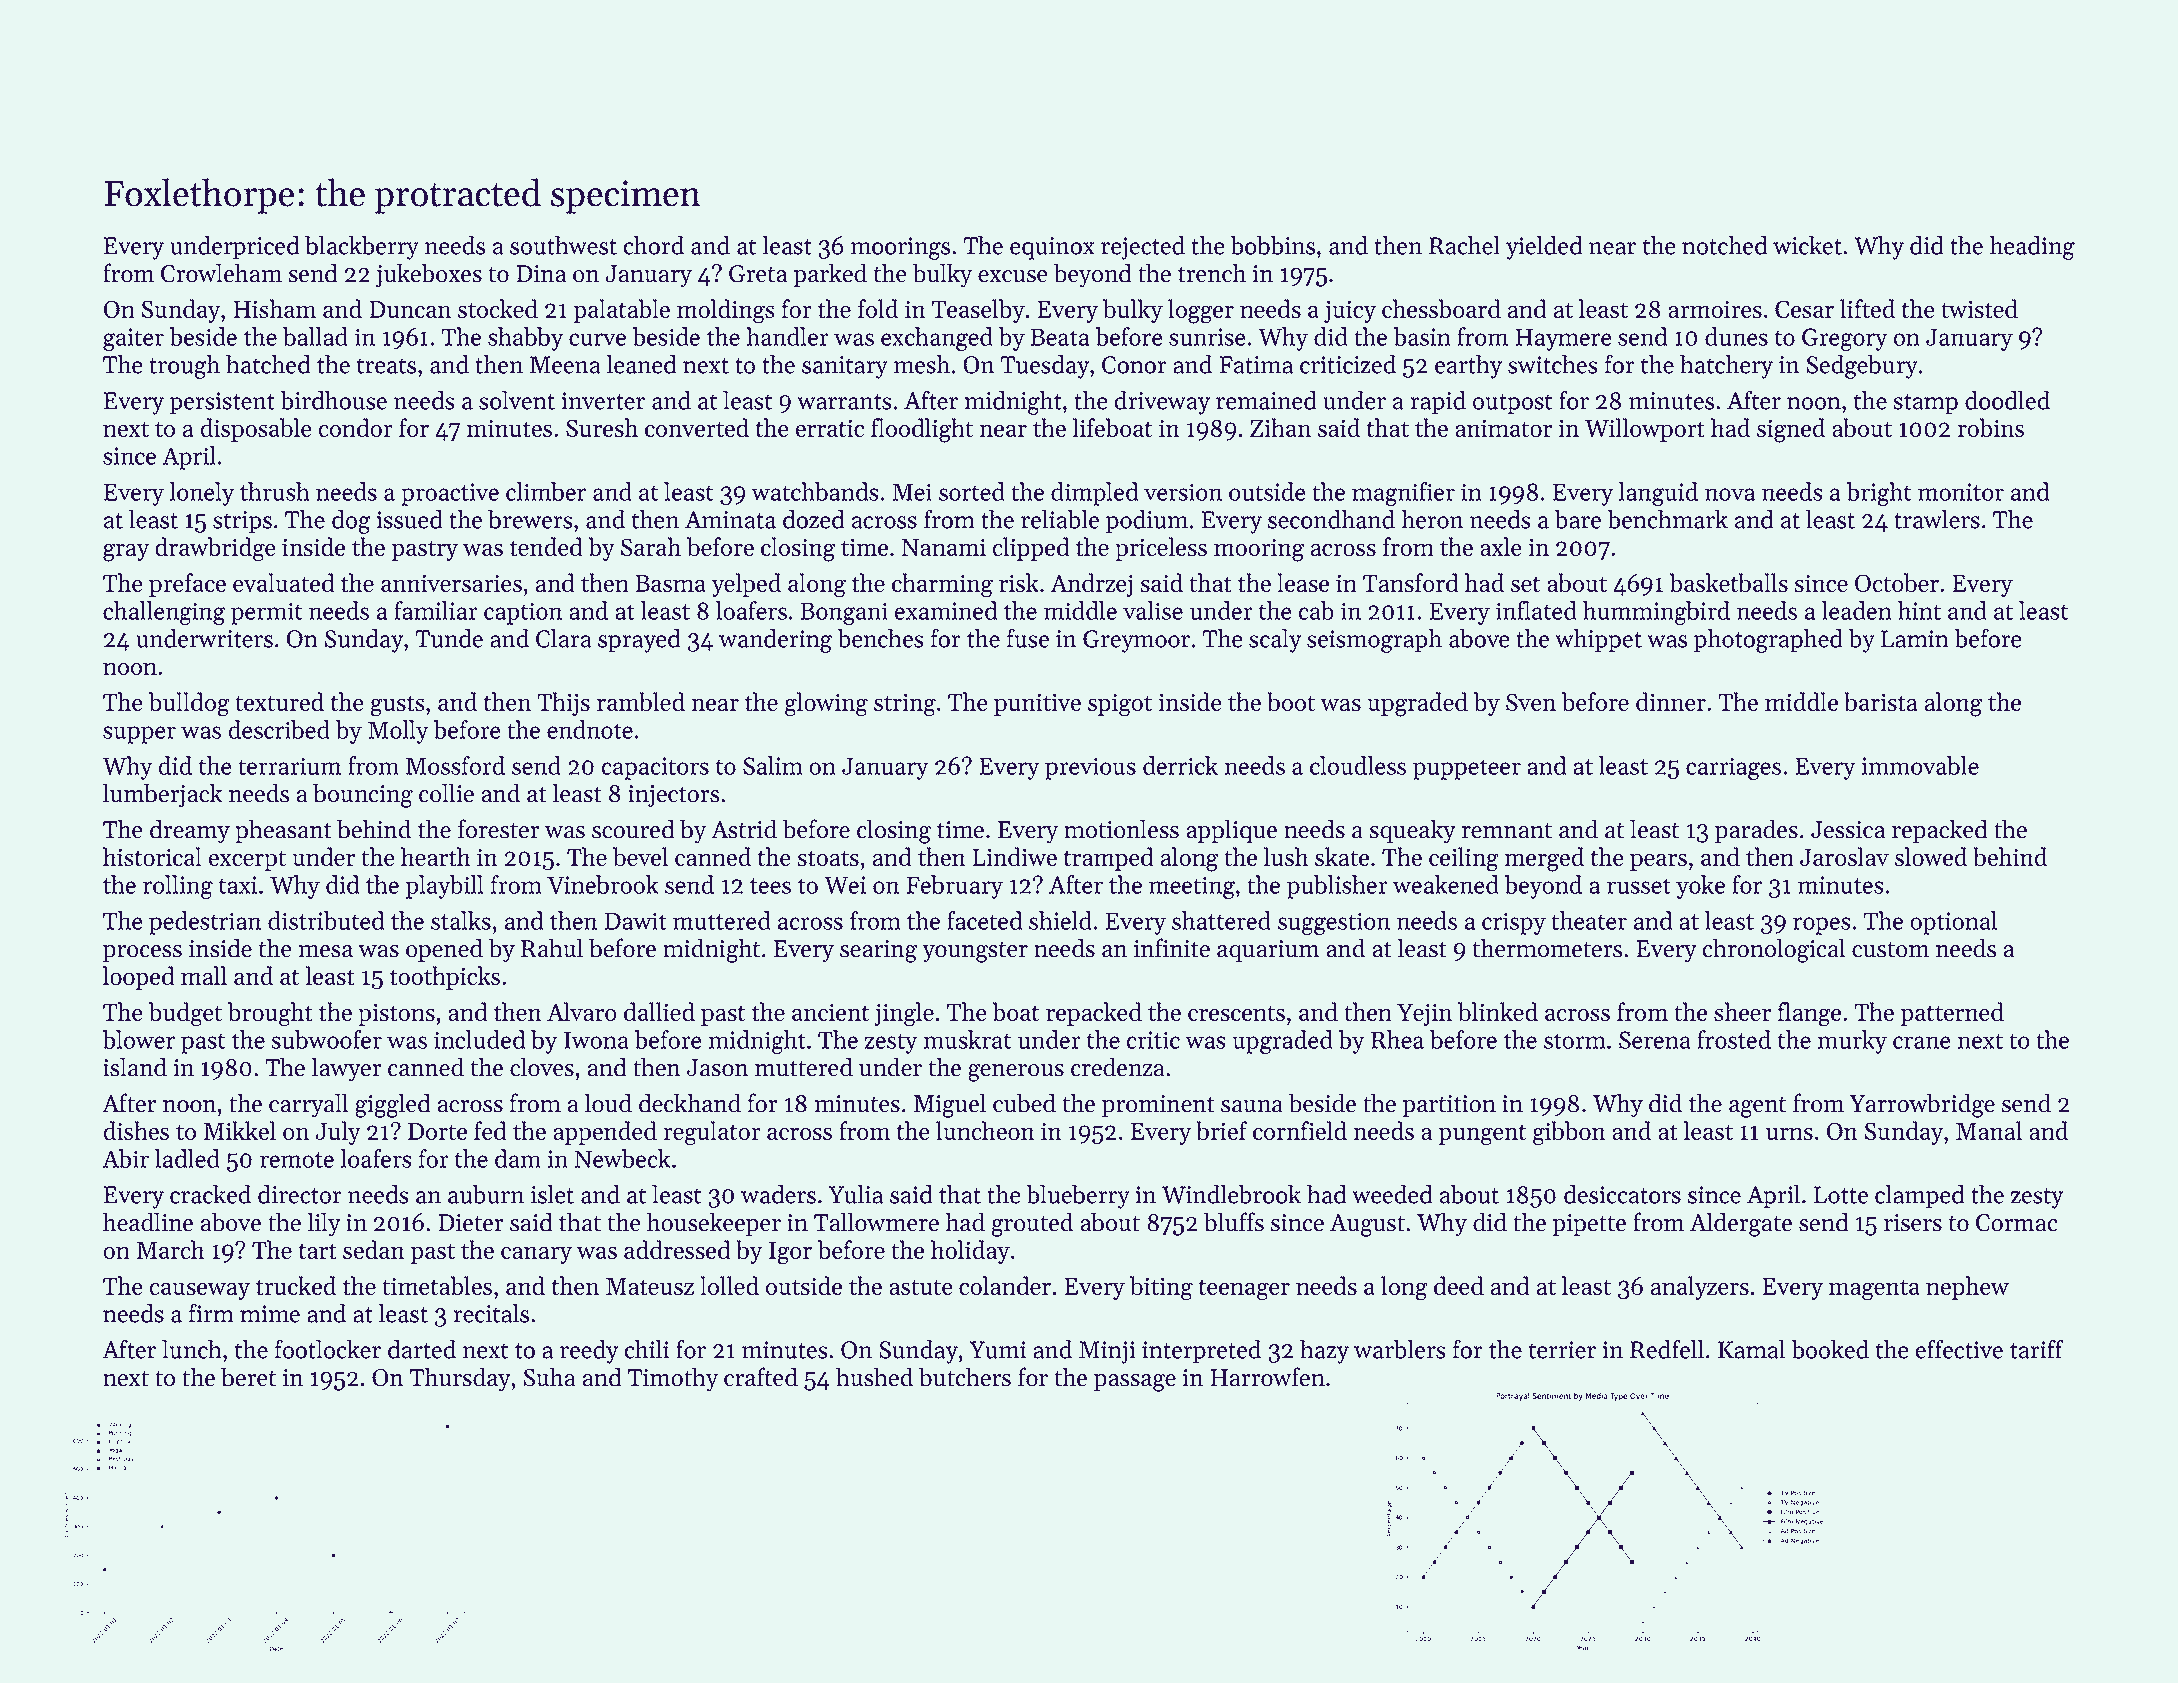 This screenshot has height=1683, width=2178. What do you see at coordinates (1728, 582) in the screenshot?
I see `basketballs` at bounding box center [1728, 582].
